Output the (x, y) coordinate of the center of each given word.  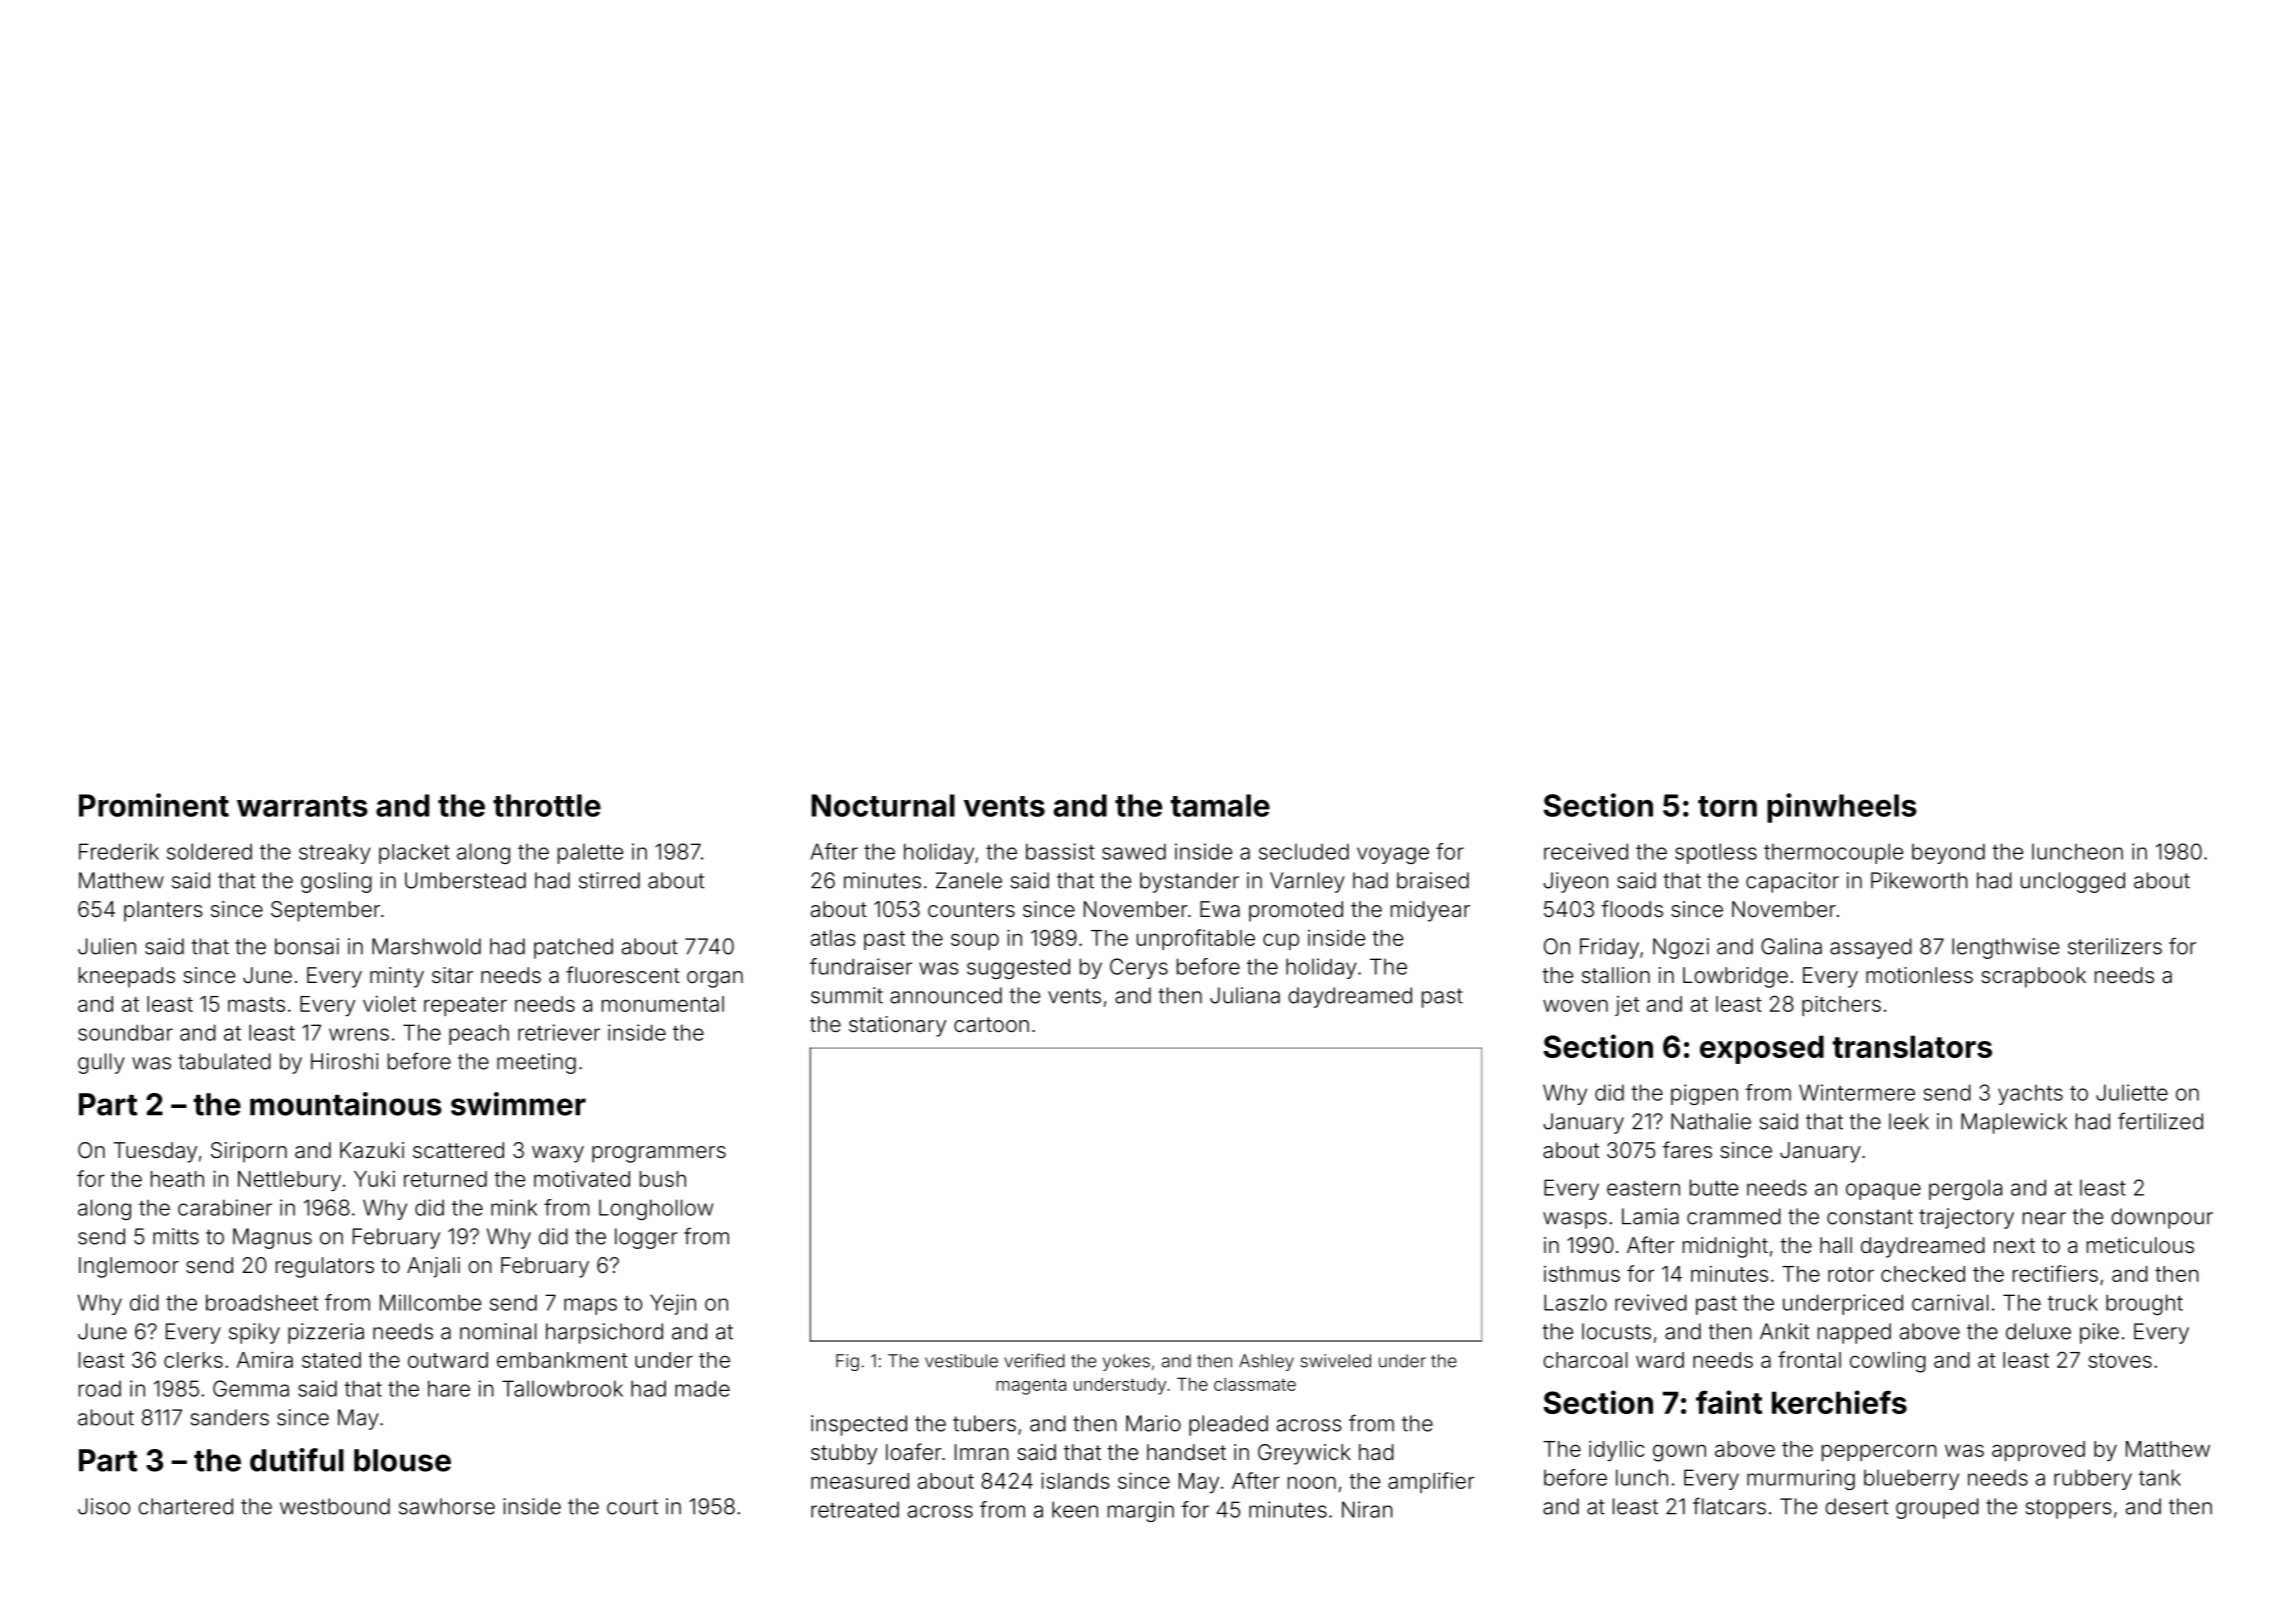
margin (1141, 1511)
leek (1909, 1121)
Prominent (154, 805)
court (632, 1507)
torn (1727, 806)
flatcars (1729, 1506)
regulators (325, 1267)
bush (663, 1179)
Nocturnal (883, 805)
